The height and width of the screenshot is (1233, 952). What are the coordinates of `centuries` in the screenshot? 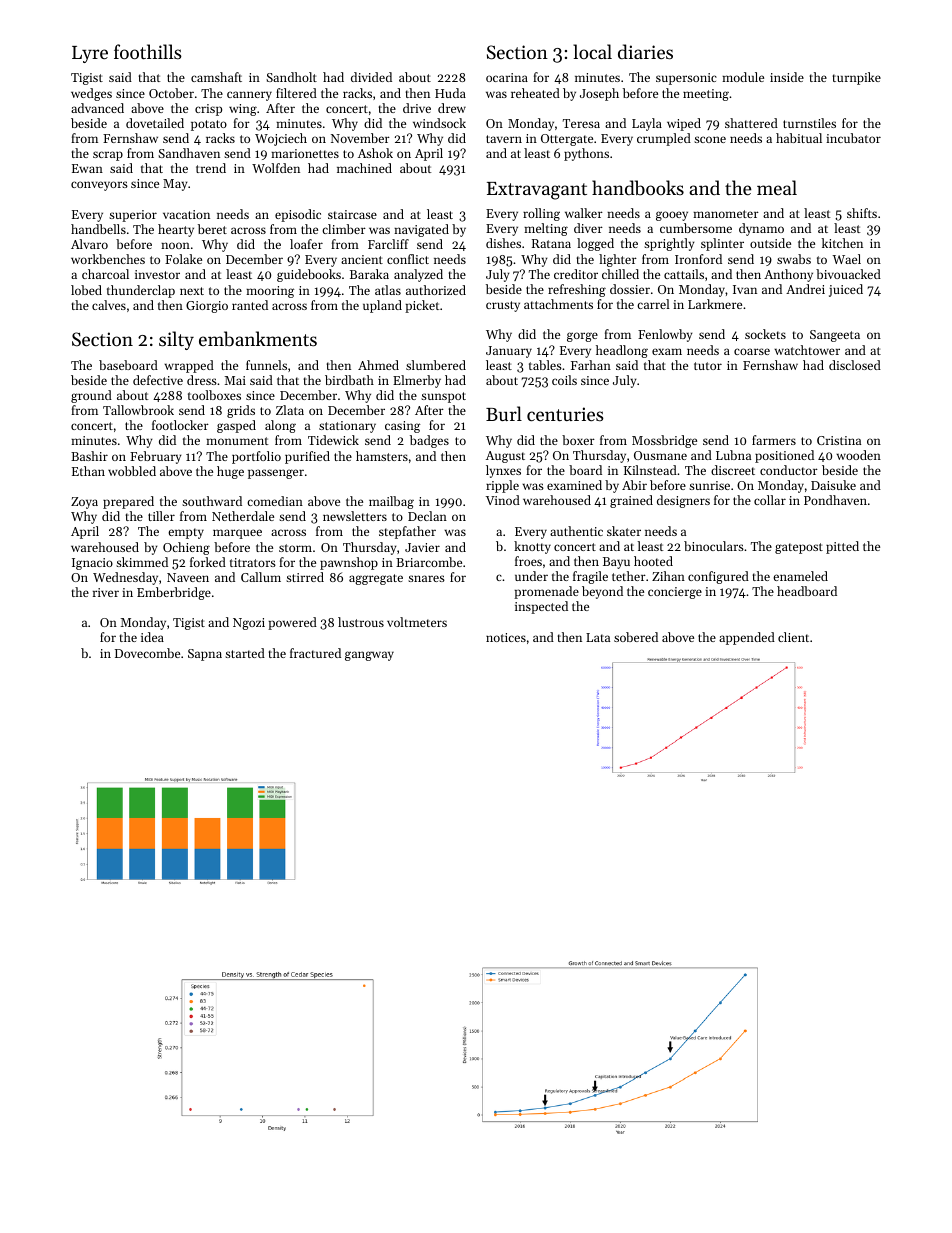 It's located at (565, 414).
